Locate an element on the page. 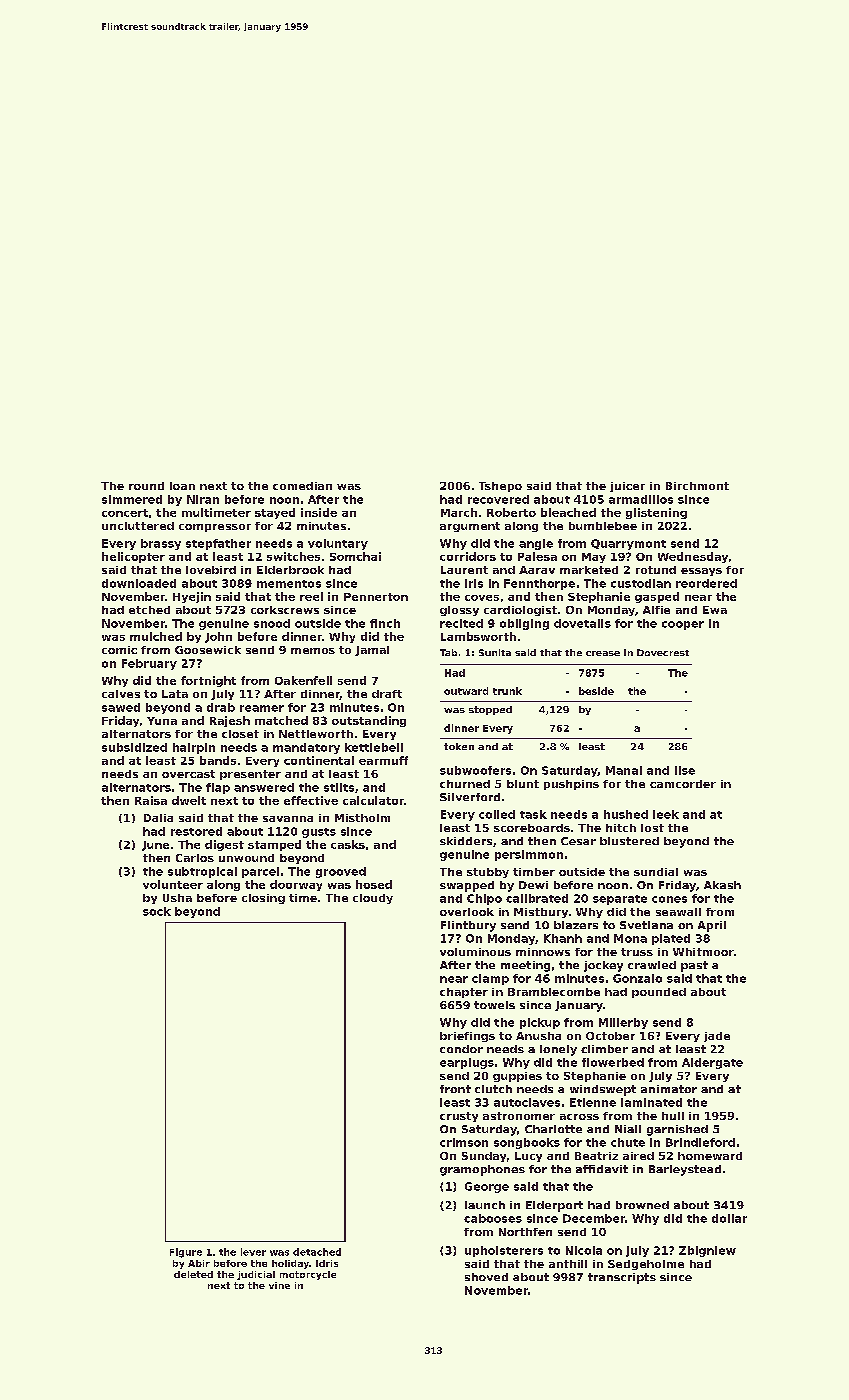 Image resolution: width=849 pixels, height=1400 pixels. earmuff is located at coordinates (383, 760).
